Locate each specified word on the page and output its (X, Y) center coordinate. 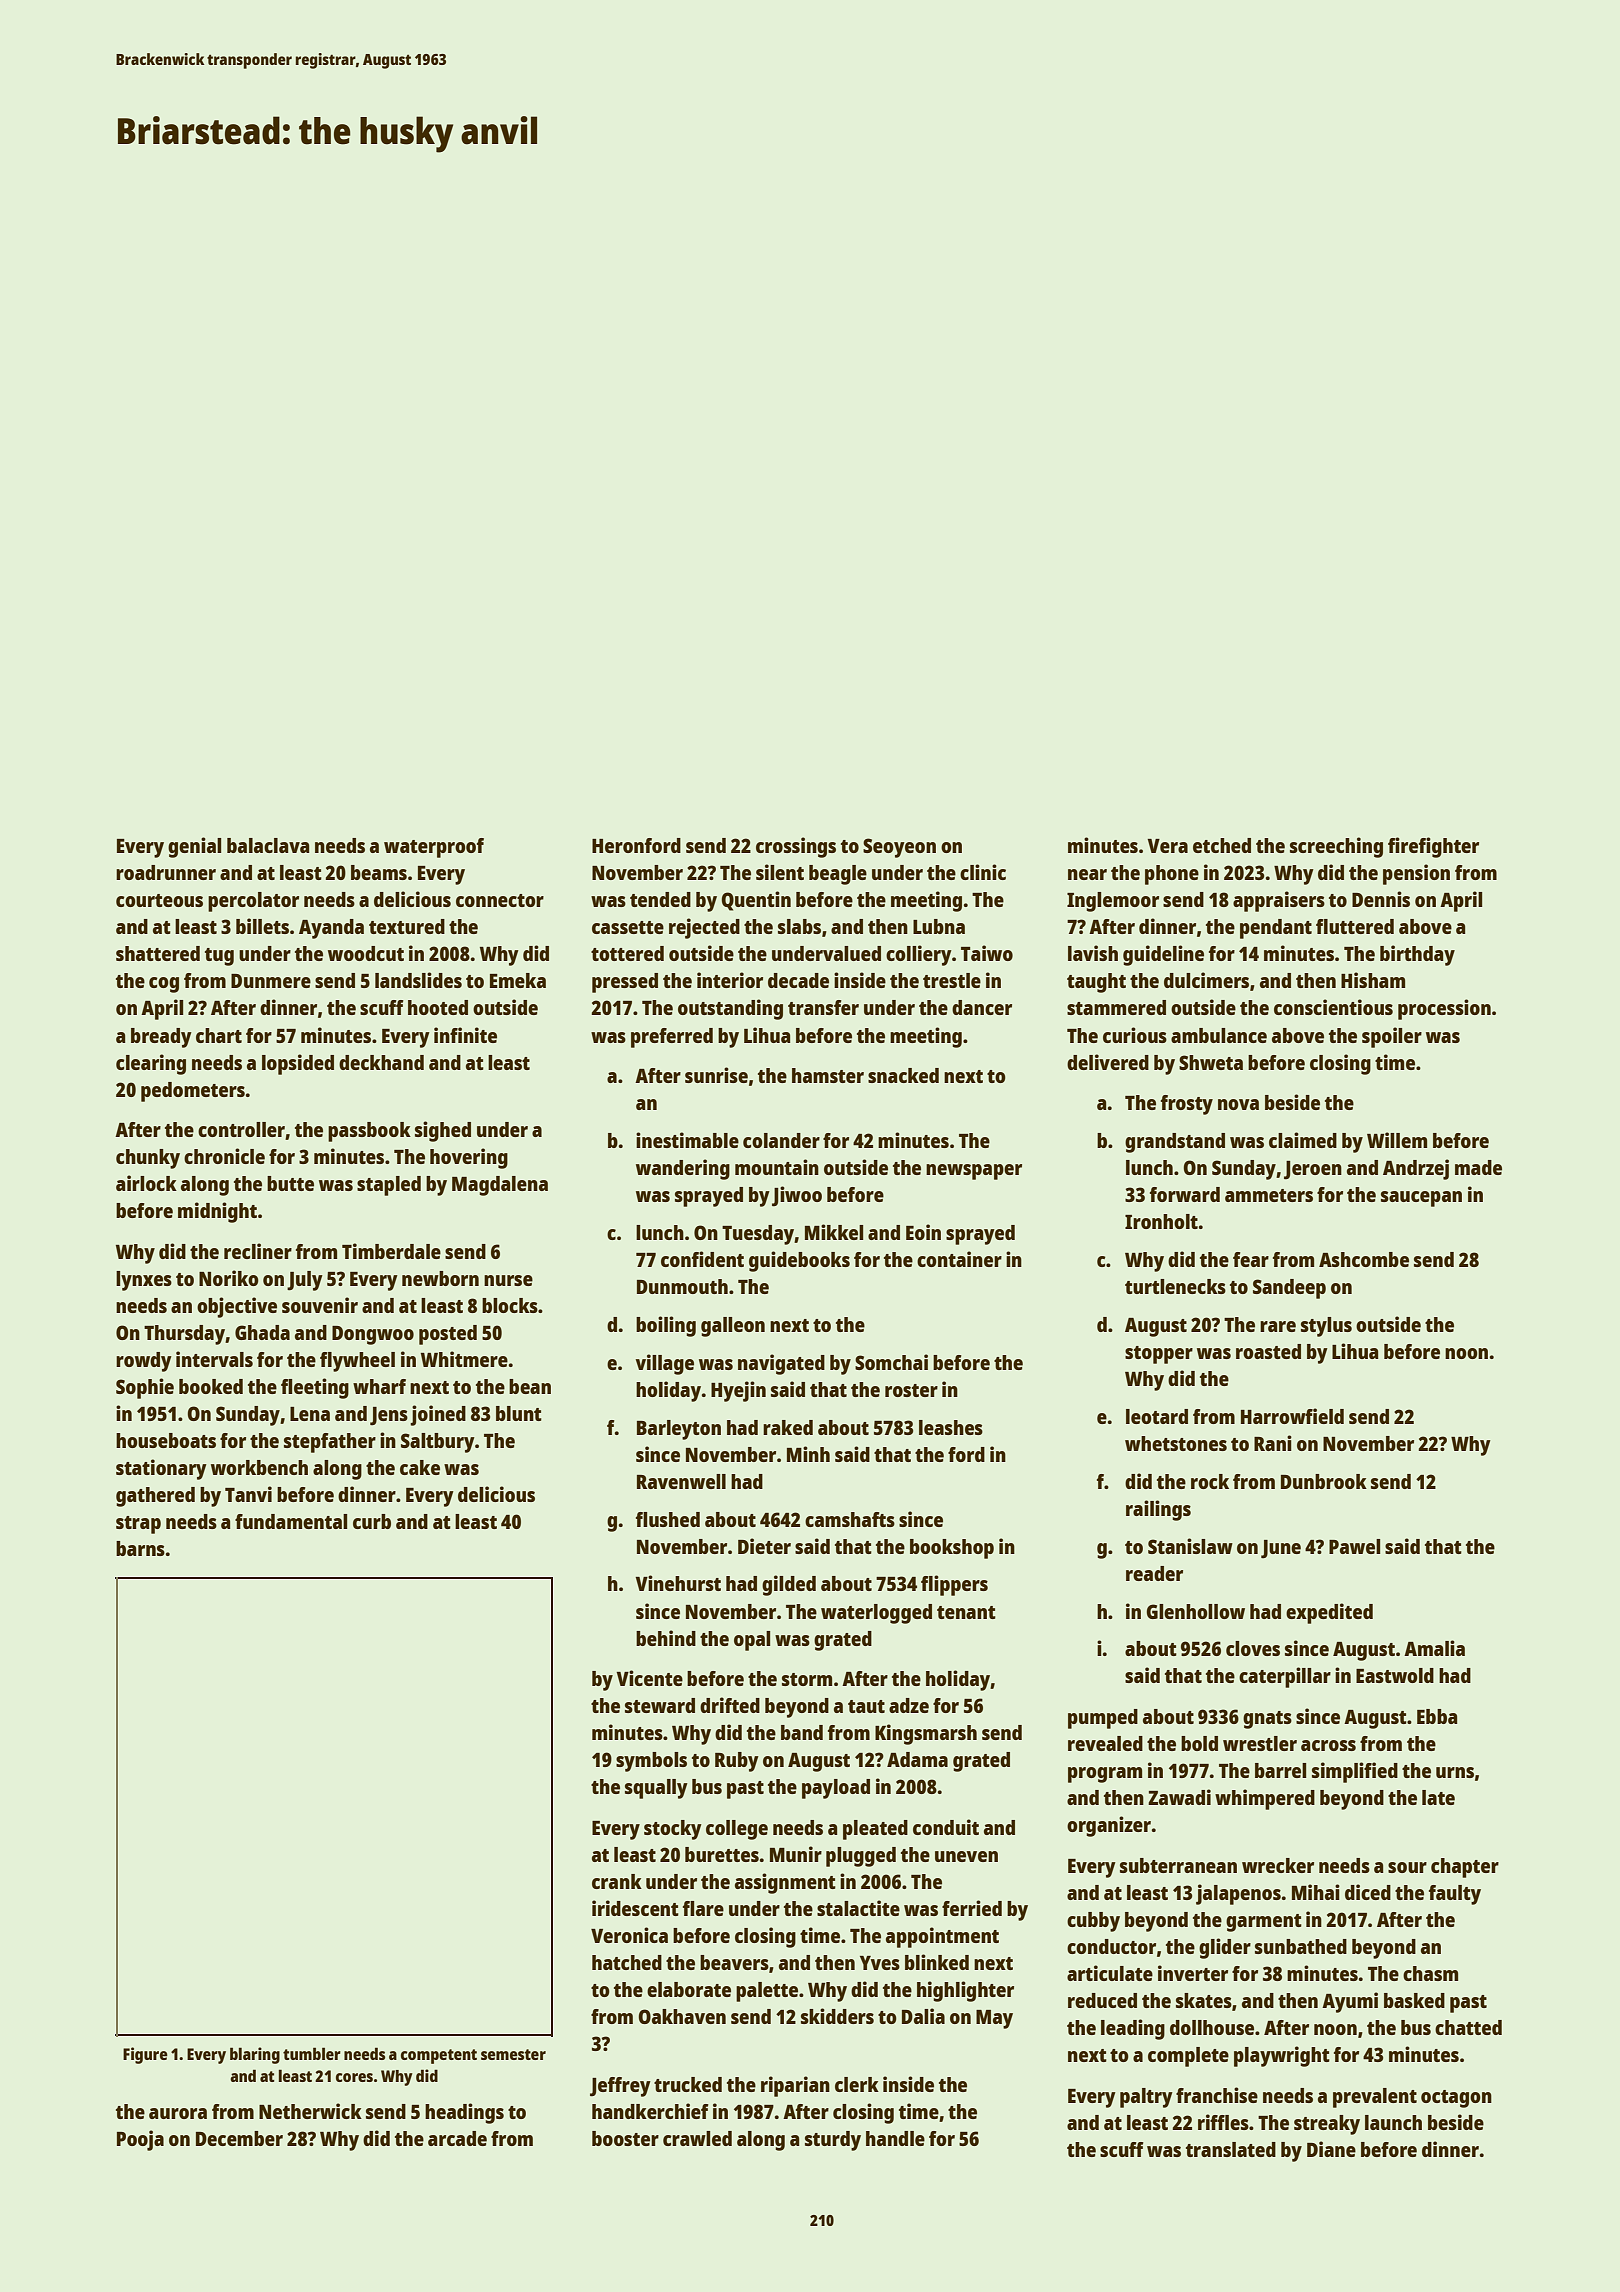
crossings (796, 847)
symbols (651, 1762)
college (737, 1830)
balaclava (268, 845)
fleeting (315, 1388)
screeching (1336, 847)
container (959, 1259)
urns (1455, 1772)
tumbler (312, 2053)
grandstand (1175, 1143)
